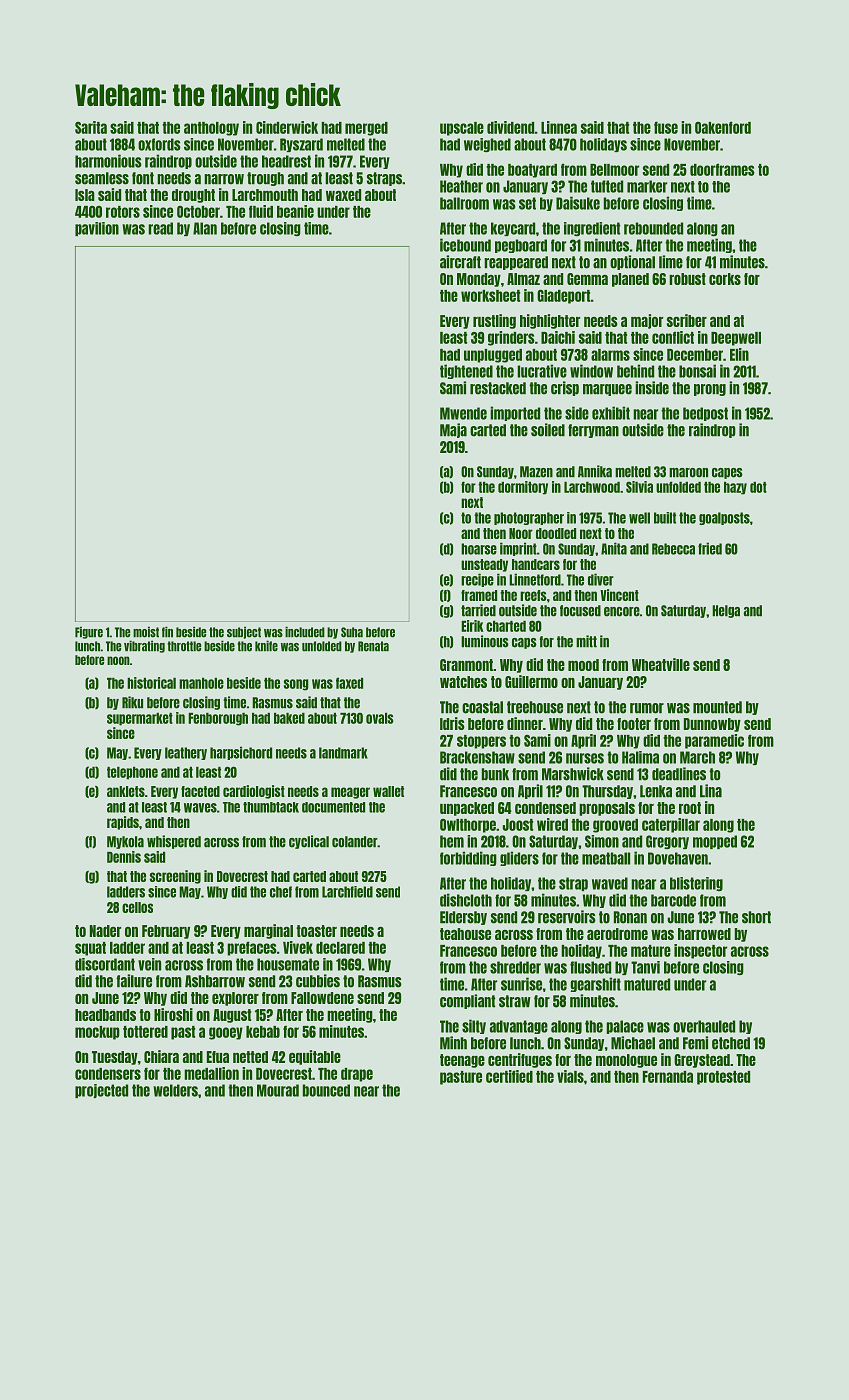  Describe the element at coordinates (725, 279) in the document. I see `corks` at that location.
